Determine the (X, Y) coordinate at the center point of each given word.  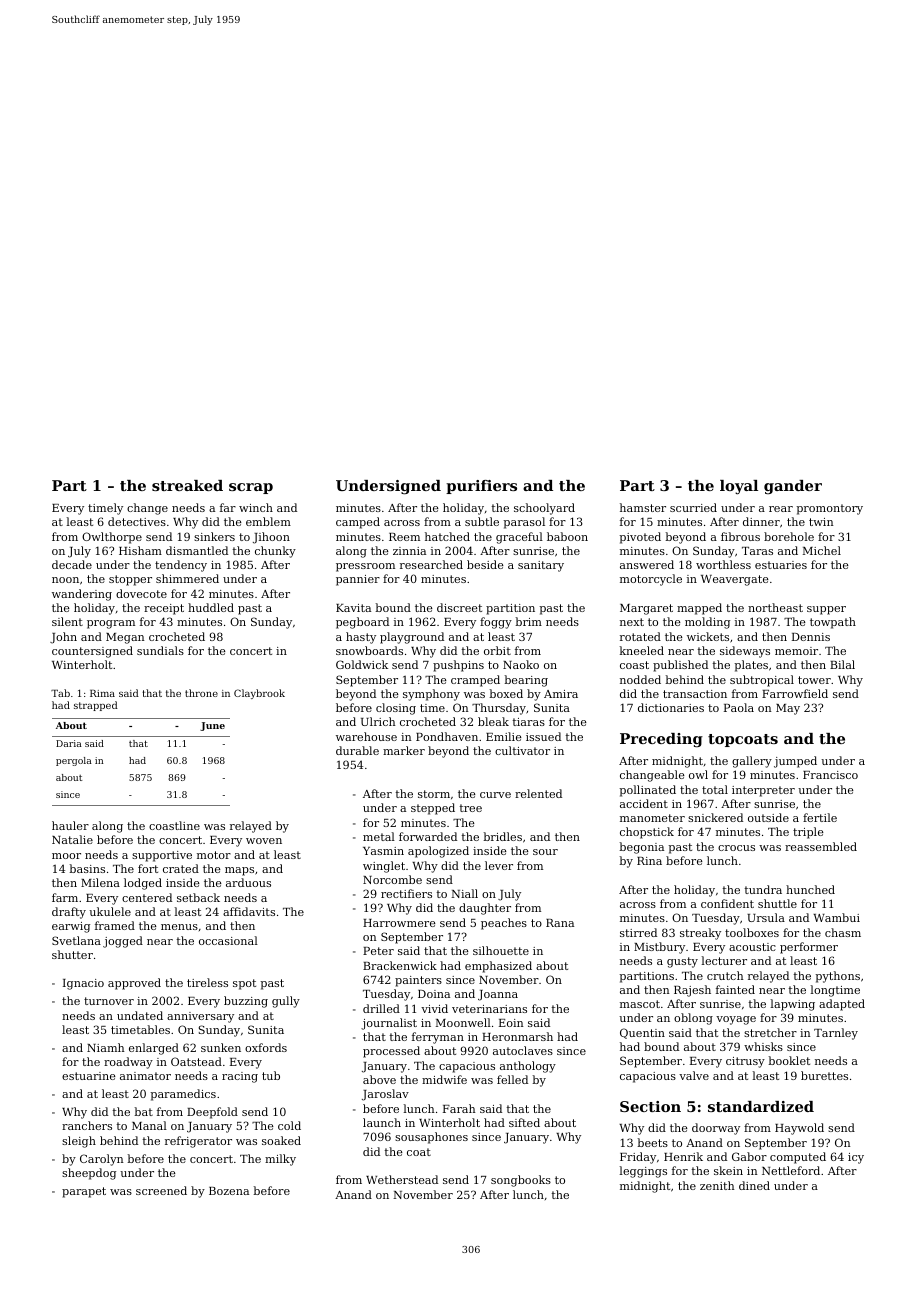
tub (271, 1075)
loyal (739, 487)
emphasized (498, 967)
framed (115, 925)
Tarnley (836, 1034)
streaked (187, 485)
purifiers (481, 487)
